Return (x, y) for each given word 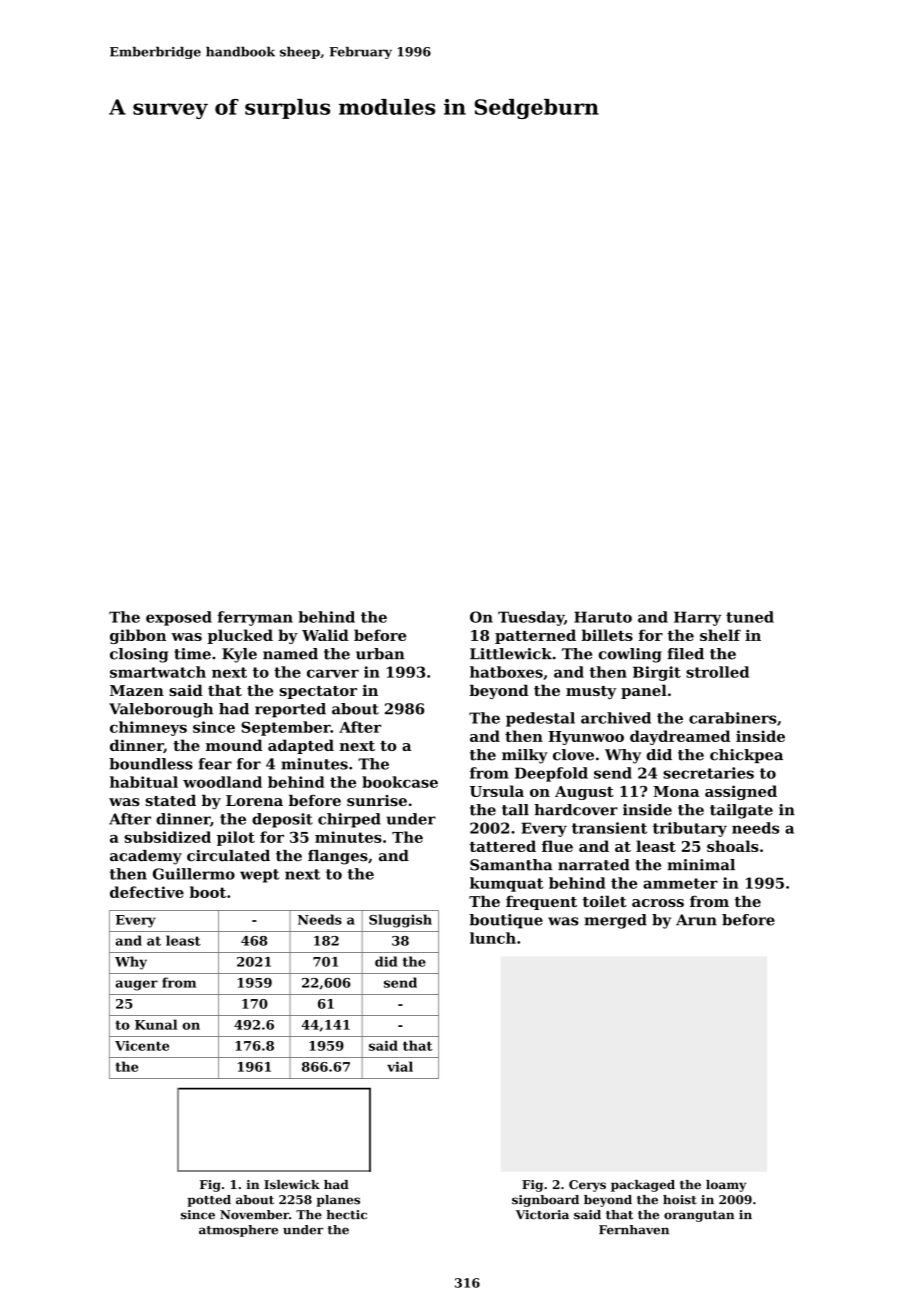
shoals (733, 846)
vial (400, 1066)
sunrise (377, 800)
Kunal (156, 1024)
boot (208, 892)
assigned (741, 792)
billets (607, 635)
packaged (643, 1186)
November (254, 1215)
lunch (493, 938)
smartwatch (158, 672)
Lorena (254, 800)
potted (209, 1201)
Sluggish (400, 921)
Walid (325, 635)
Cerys (587, 1186)
